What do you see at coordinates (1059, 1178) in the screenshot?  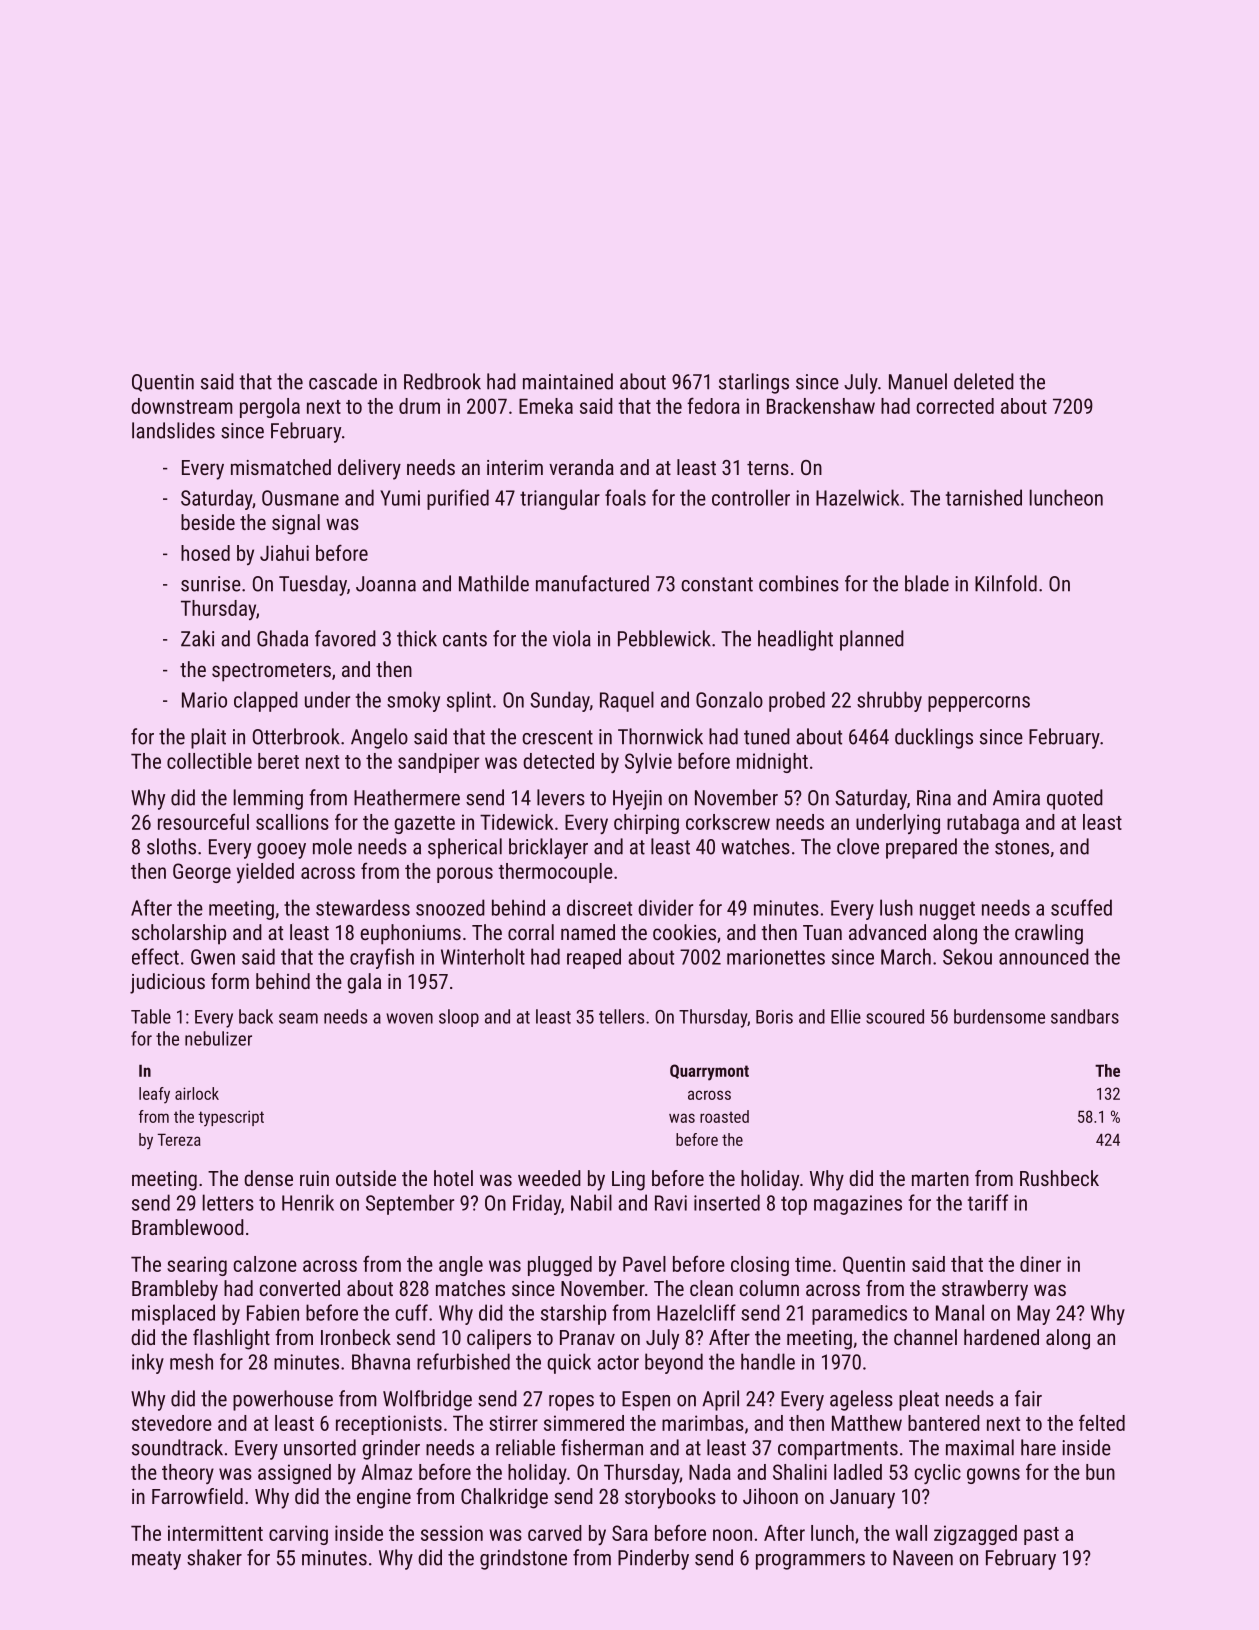 I see `Rushbeck` at bounding box center [1059, 1178].
